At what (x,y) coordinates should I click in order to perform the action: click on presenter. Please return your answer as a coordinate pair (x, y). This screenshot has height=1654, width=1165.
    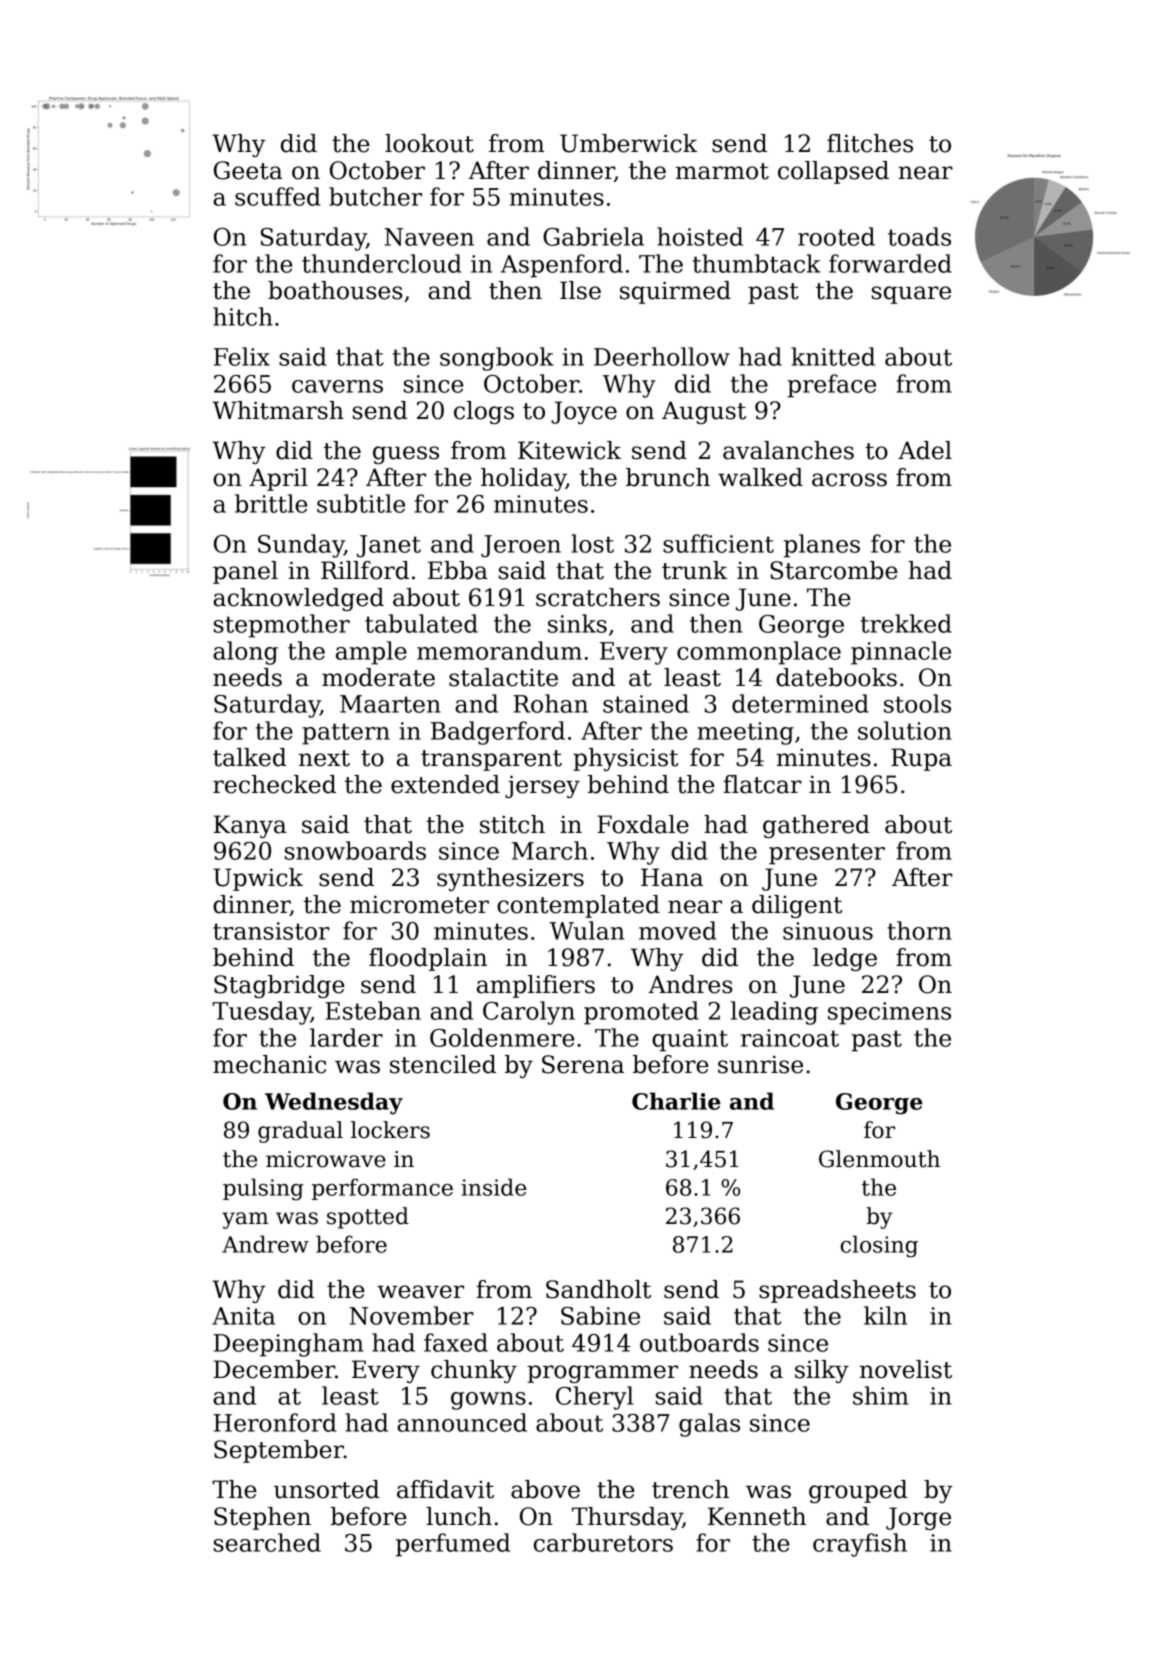
    Looking at the image, I should click on (827, 854).
